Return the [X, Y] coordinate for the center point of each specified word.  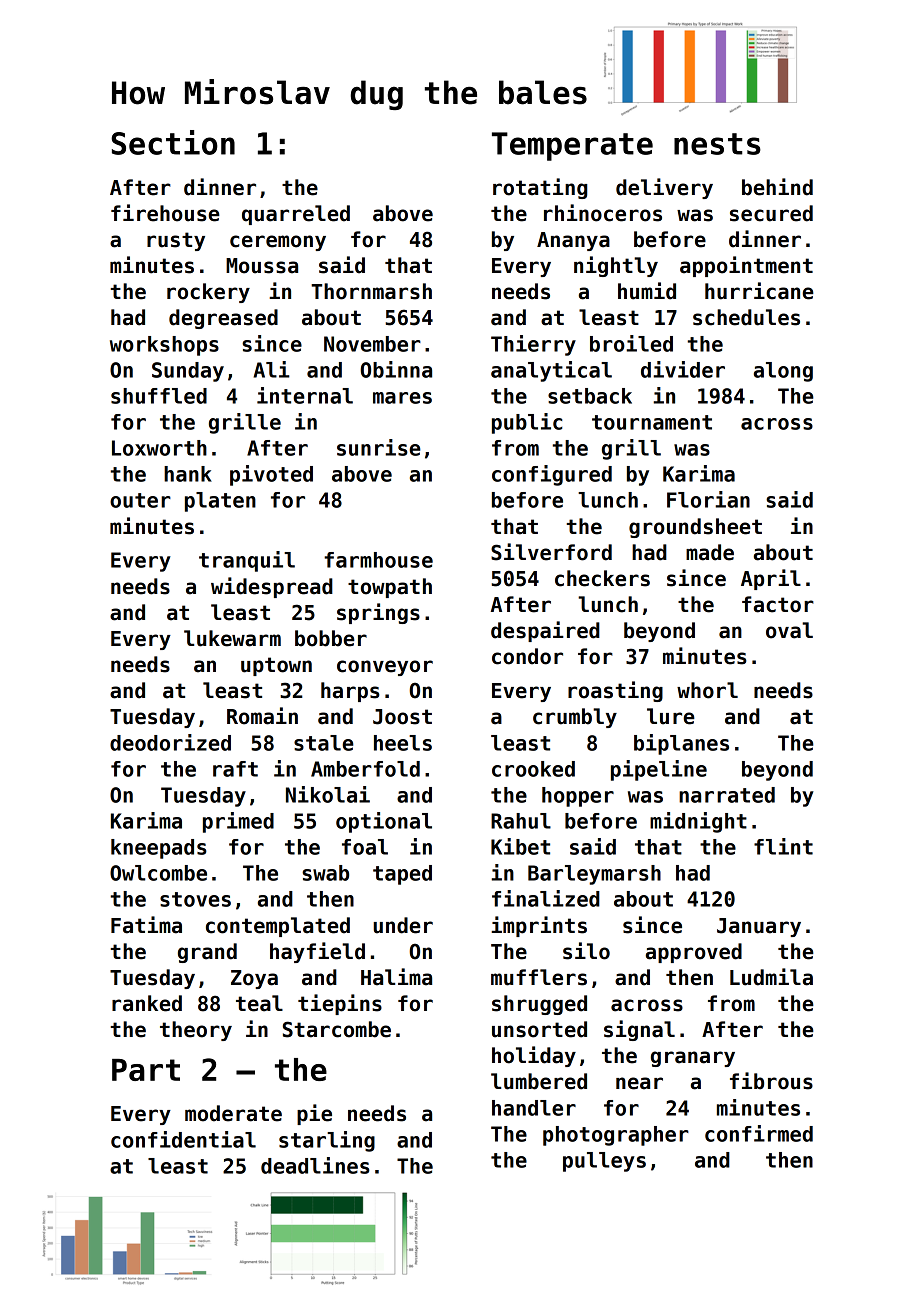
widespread [272, 587]
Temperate [572, 146]
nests [717, 144]
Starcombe [337, 1029]
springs [378, 613]
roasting [615, 691]
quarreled [296, 215]
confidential [183, 1139]
